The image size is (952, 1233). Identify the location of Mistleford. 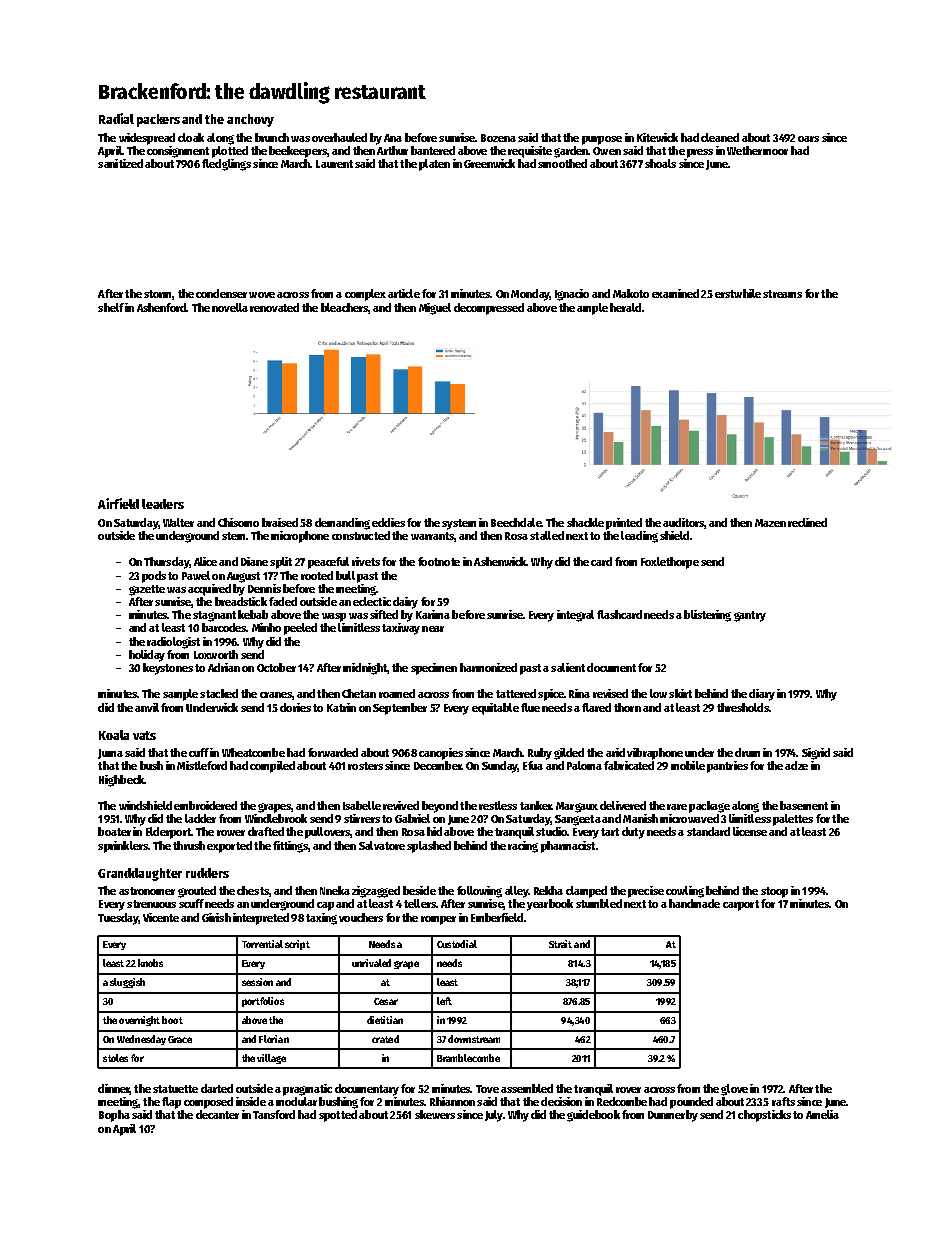
(202, 765).
